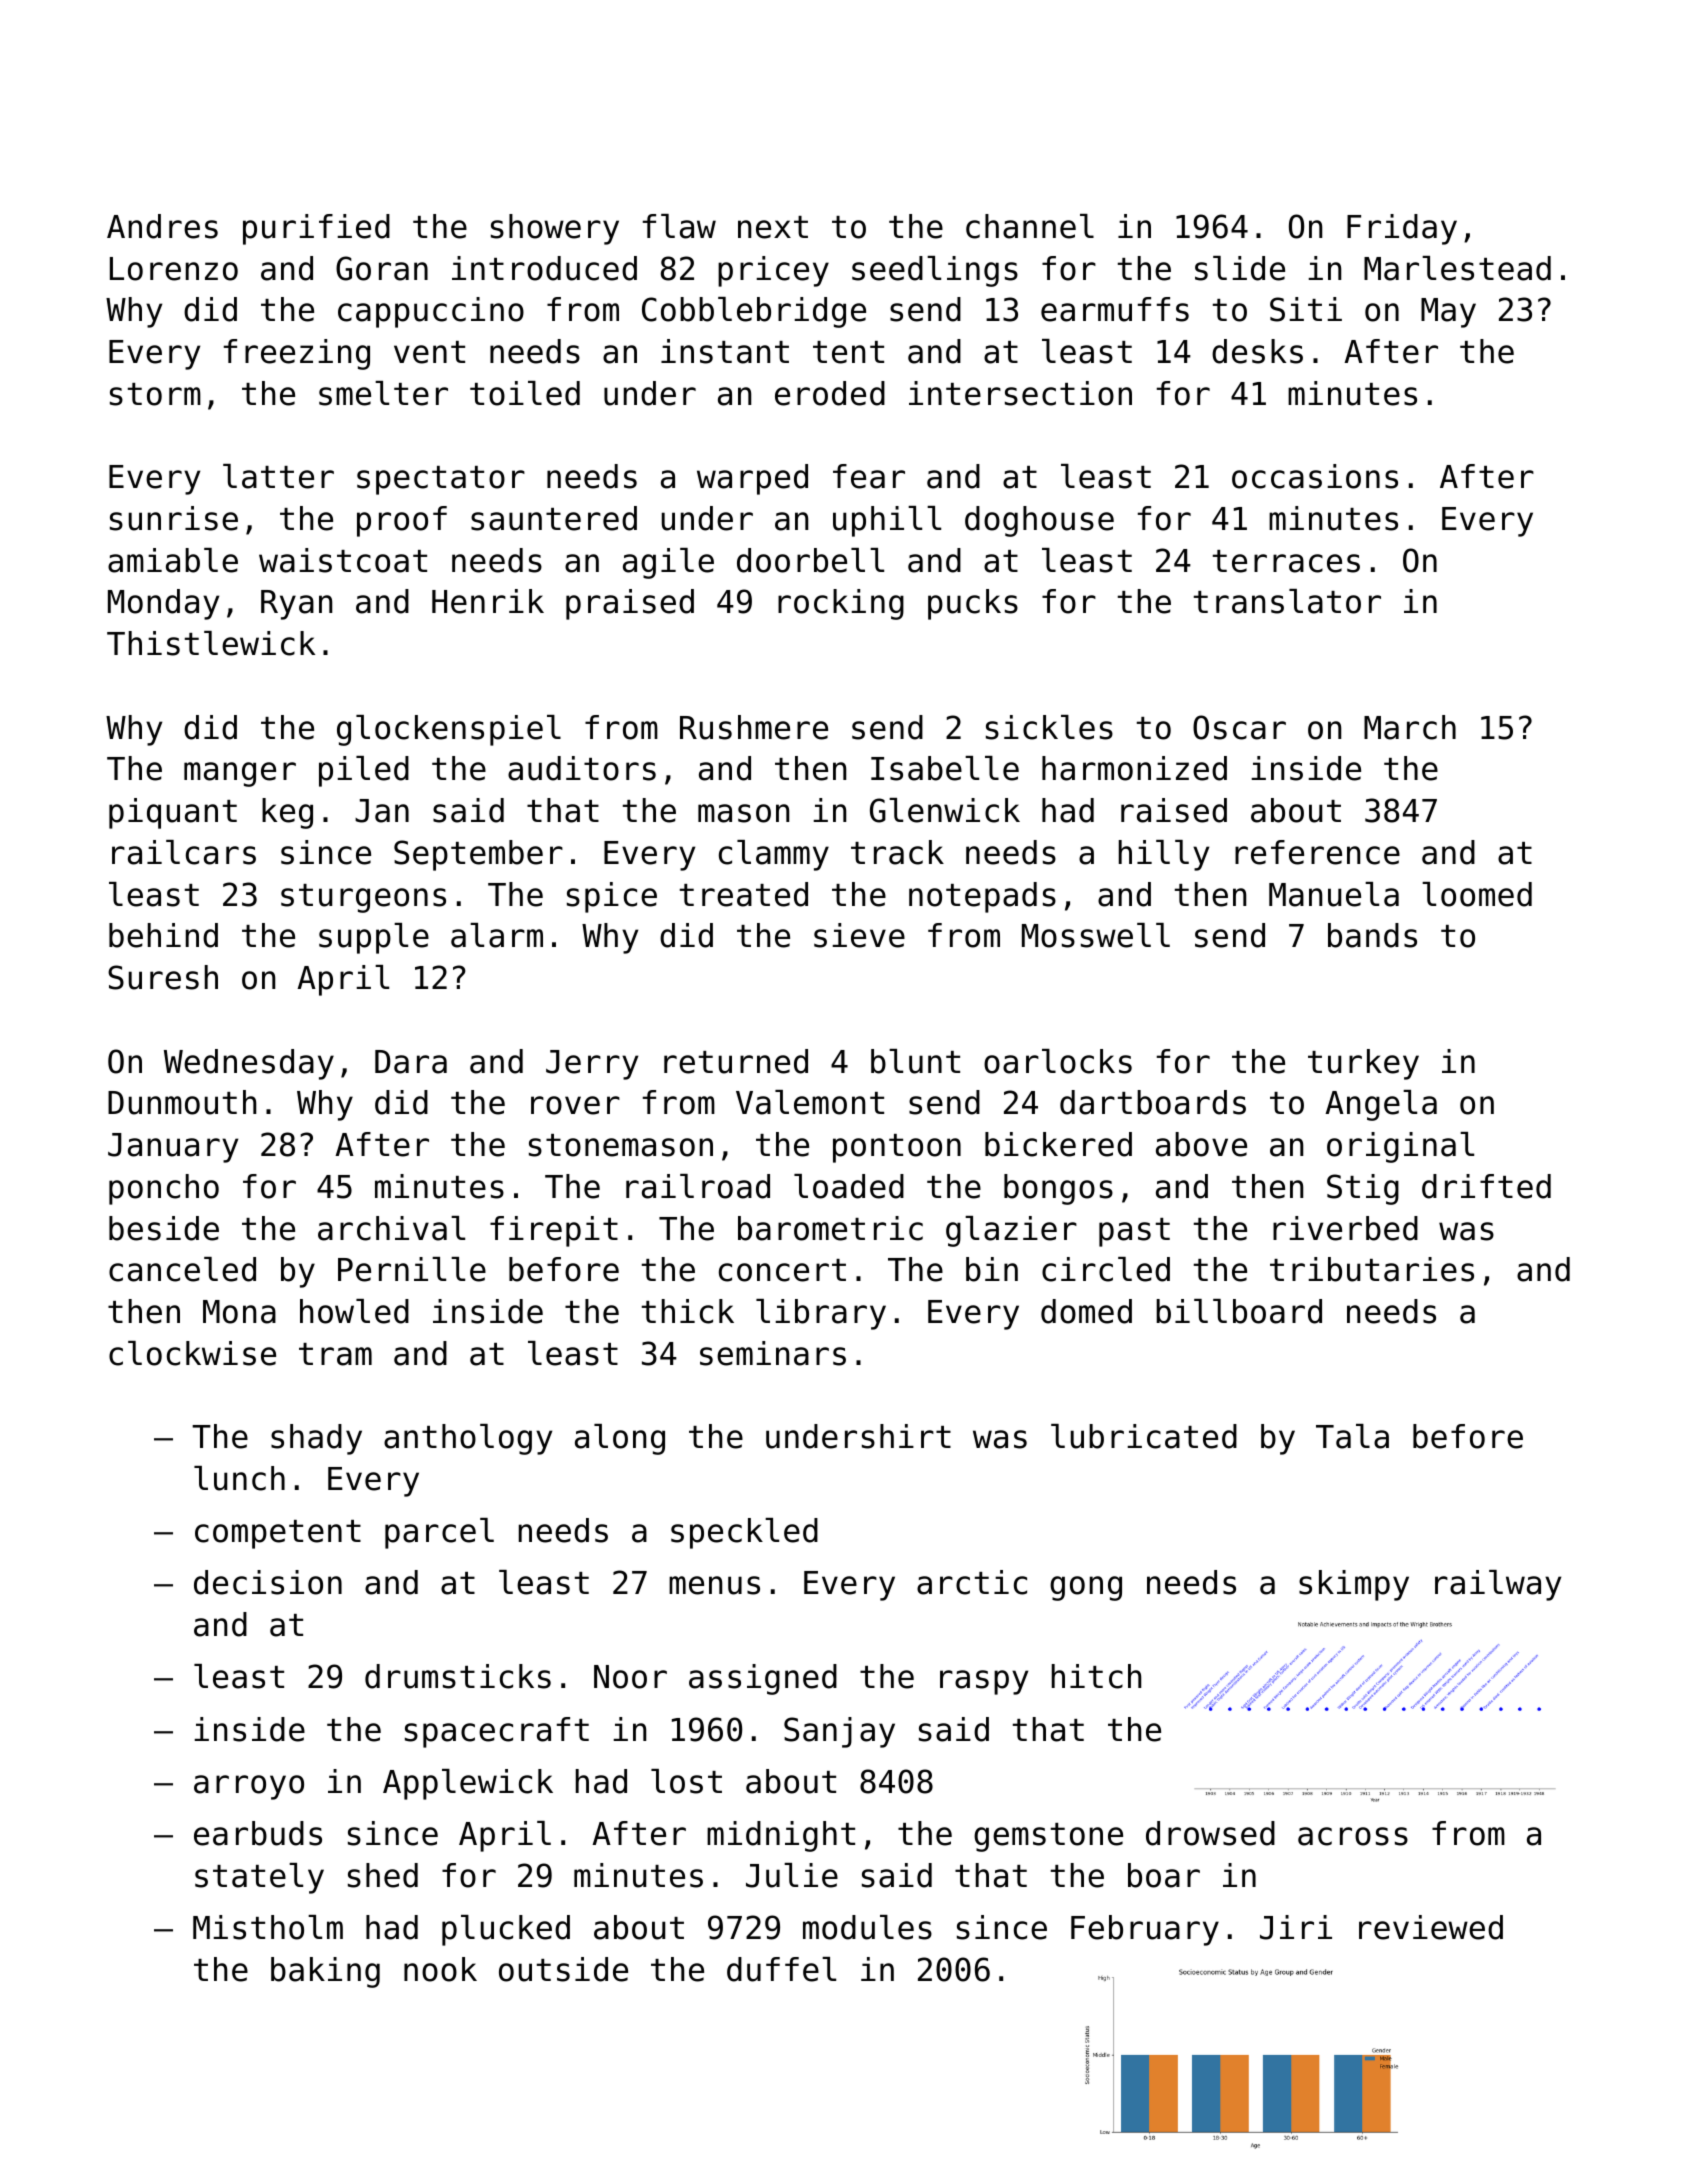 This page has width=1683, height=2178. Describe the element at coordinates (773, 1353) in the page. I see `seminars` at that location.
